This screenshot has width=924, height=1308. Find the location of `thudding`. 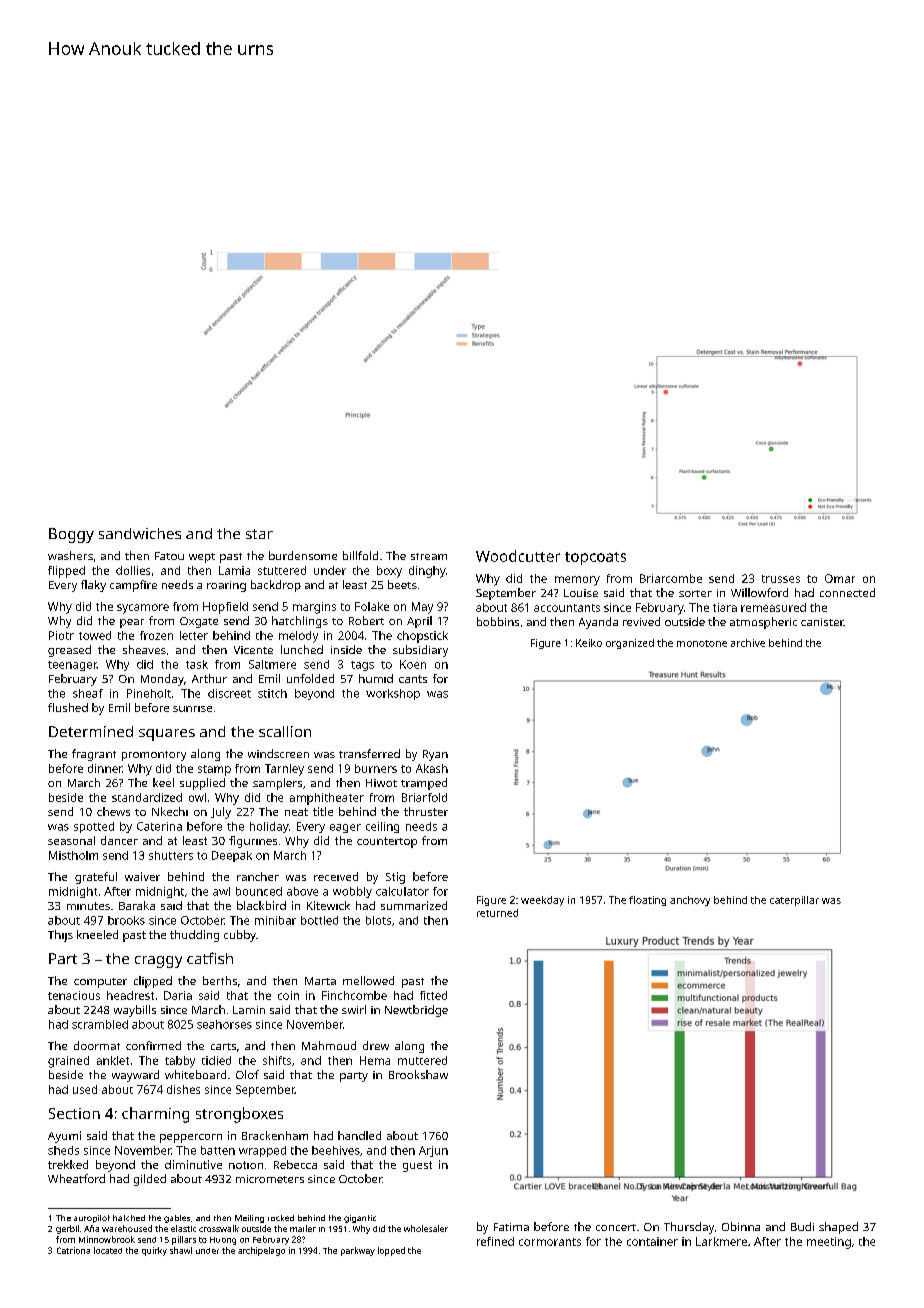

thudding is located at coordinates (194, 936).
